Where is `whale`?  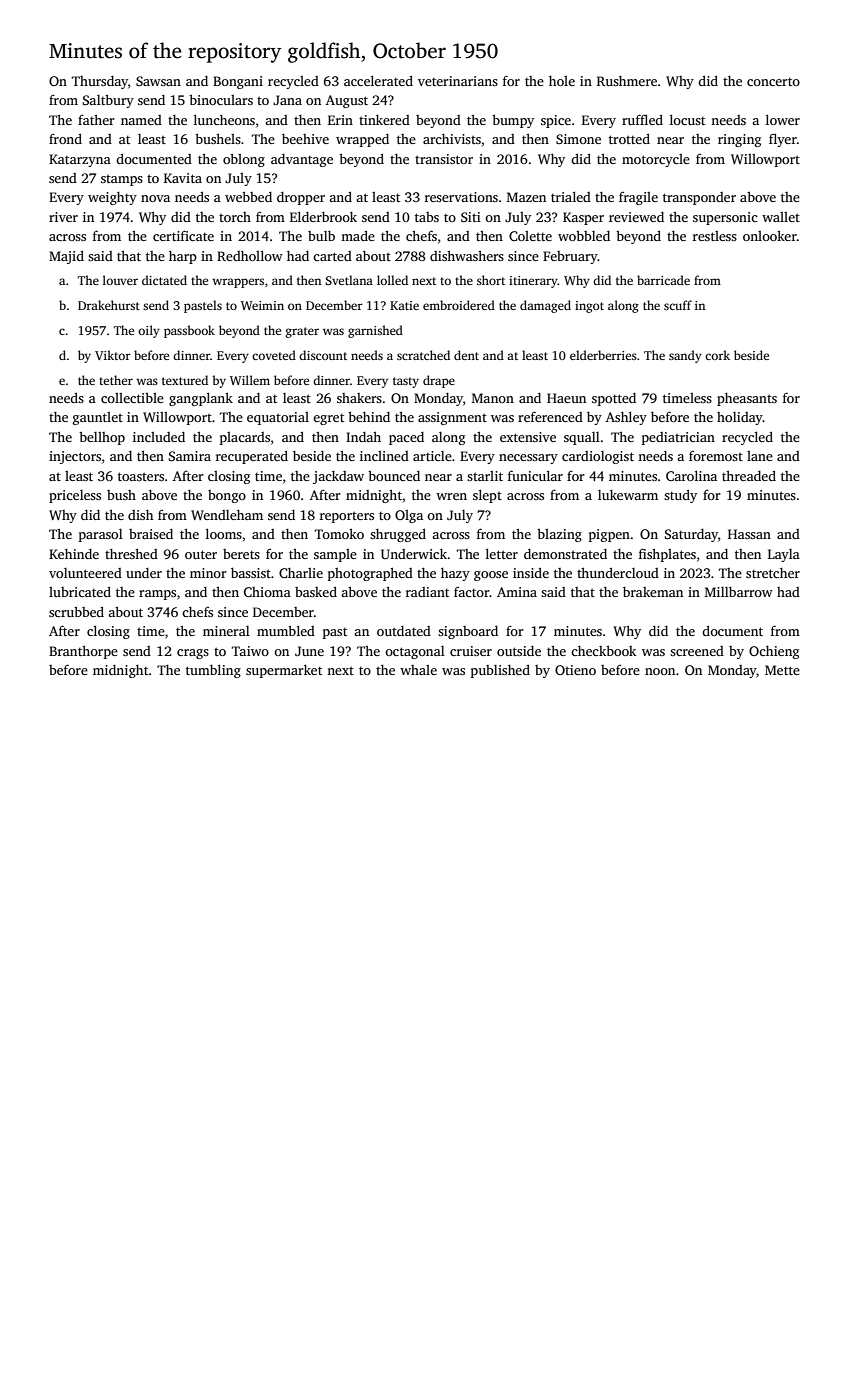 whale is located at coordinates (418, 670).
